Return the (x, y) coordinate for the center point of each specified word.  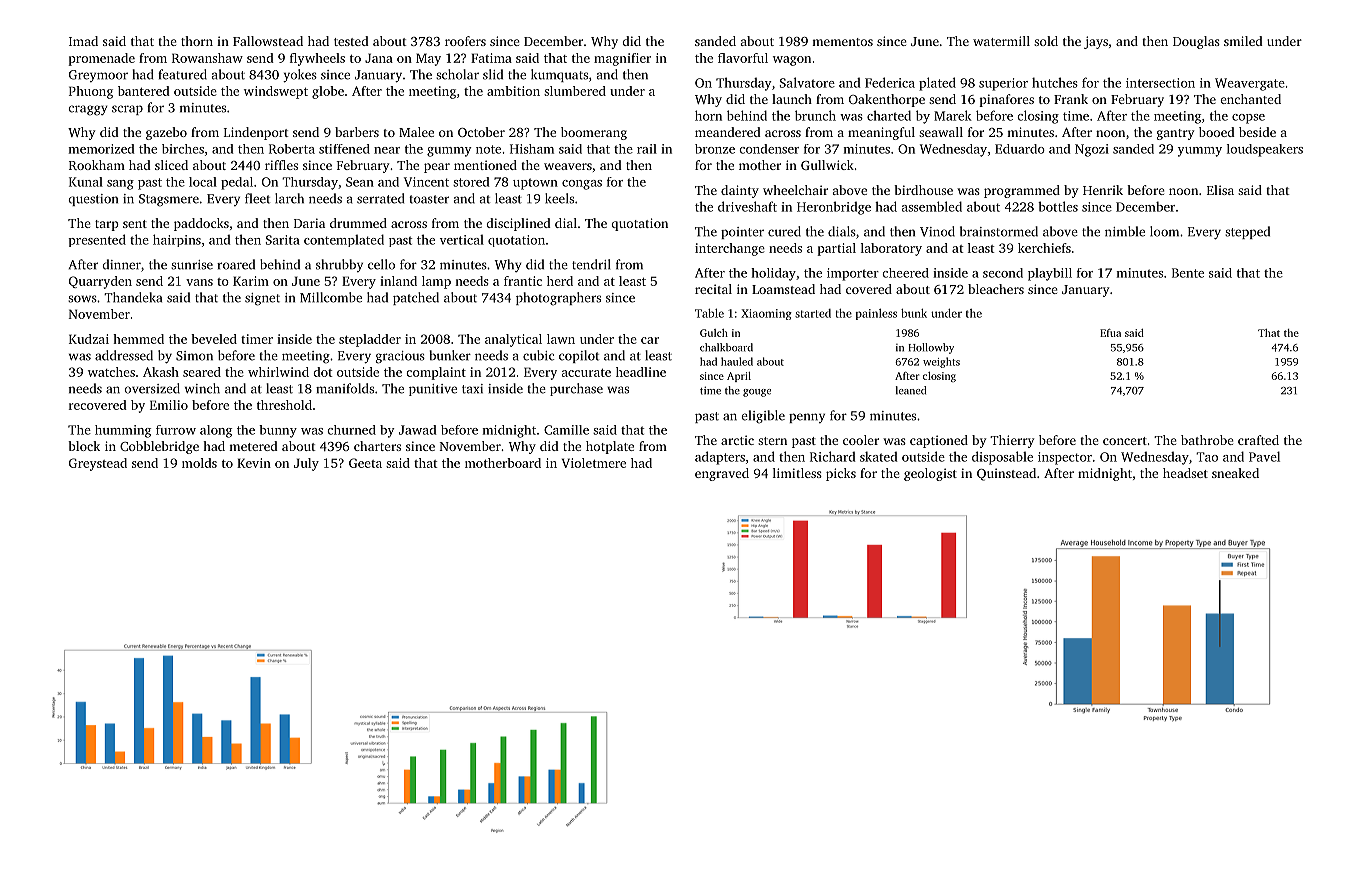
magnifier (622, 59)
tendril (591, 264)
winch (202, 388)
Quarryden (100, 282)
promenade (101, 59)
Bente (1188, 273)
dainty (740, 191)
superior (1003, 84)
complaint (436, 373)
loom (1164, 231)
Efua (1110, 333)
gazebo (166, 133)
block (84, 446)
